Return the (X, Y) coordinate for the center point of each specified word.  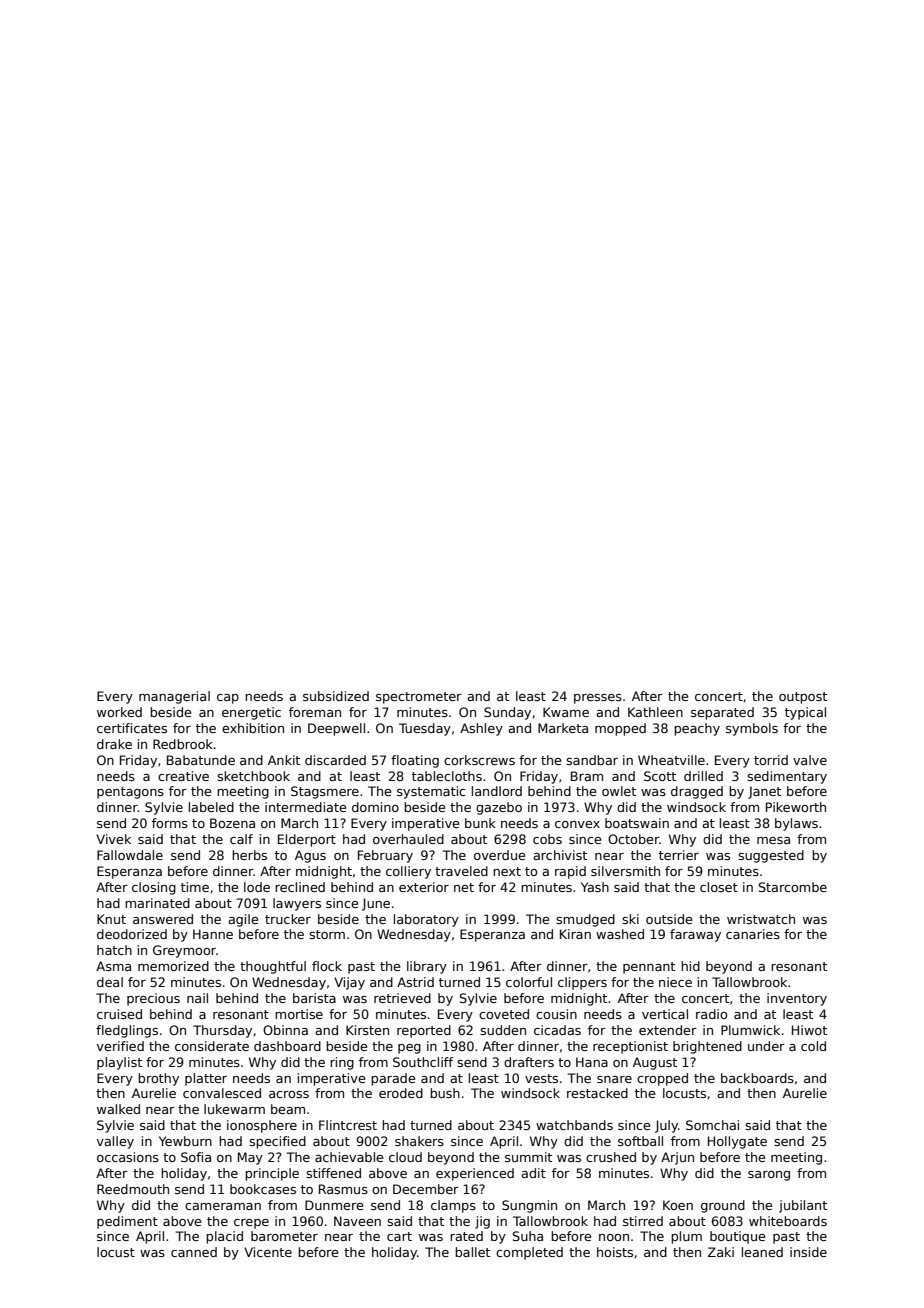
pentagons (130, 793)
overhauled (408, 839)
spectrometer (419, 698)
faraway (695, 935)
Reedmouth (133, 1189)
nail (197, 998)
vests (541, 1078)
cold (813, 1046)
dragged (697, 792)
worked (119, 712)
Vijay (349, 983)
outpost (803, 698)
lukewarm (234, 1109)
